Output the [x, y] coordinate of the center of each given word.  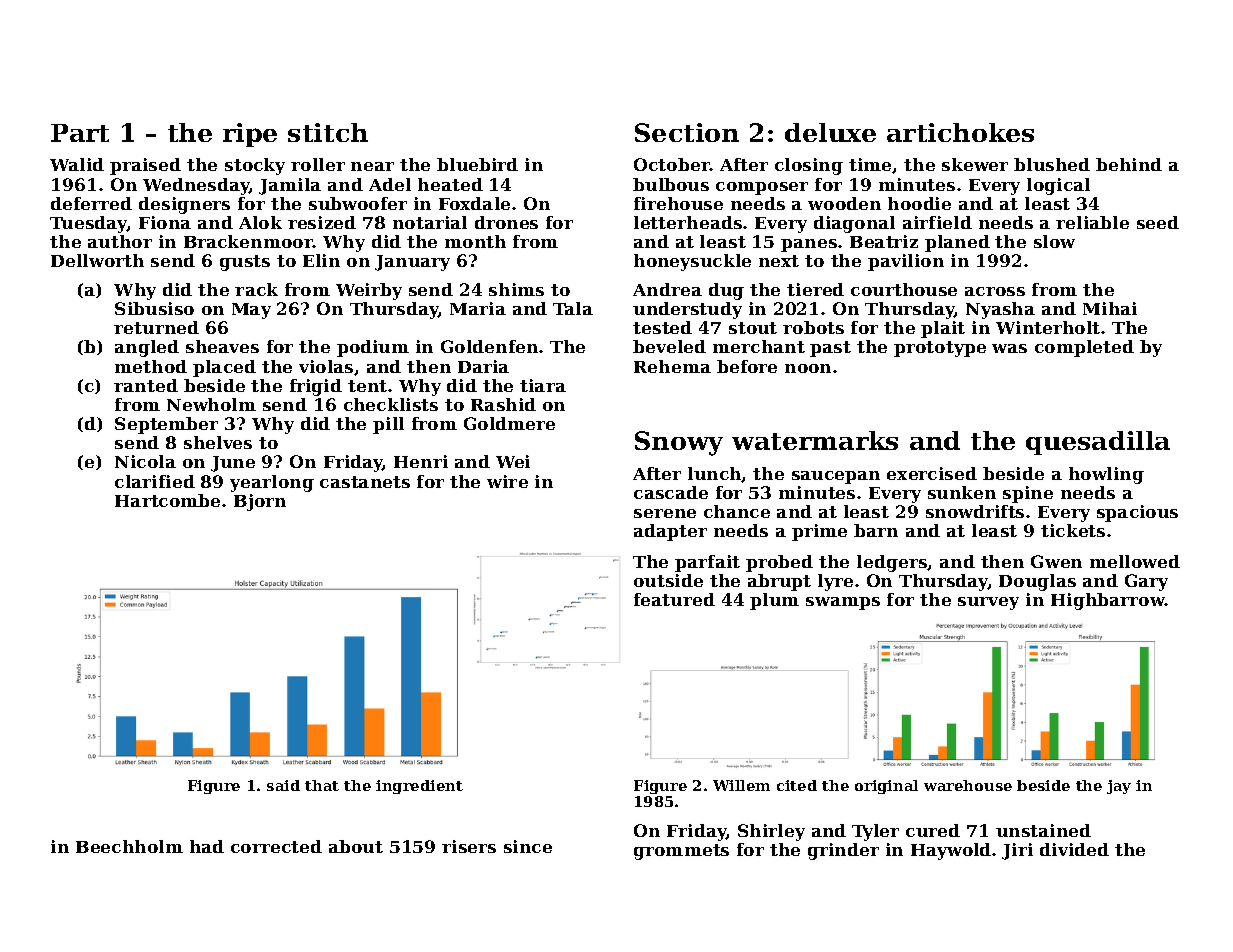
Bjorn [260, 502]
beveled [669, 346]
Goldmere [509, 423]
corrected [276, 846]
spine [1028, 494]
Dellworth [97, 260]
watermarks [815, 440]
